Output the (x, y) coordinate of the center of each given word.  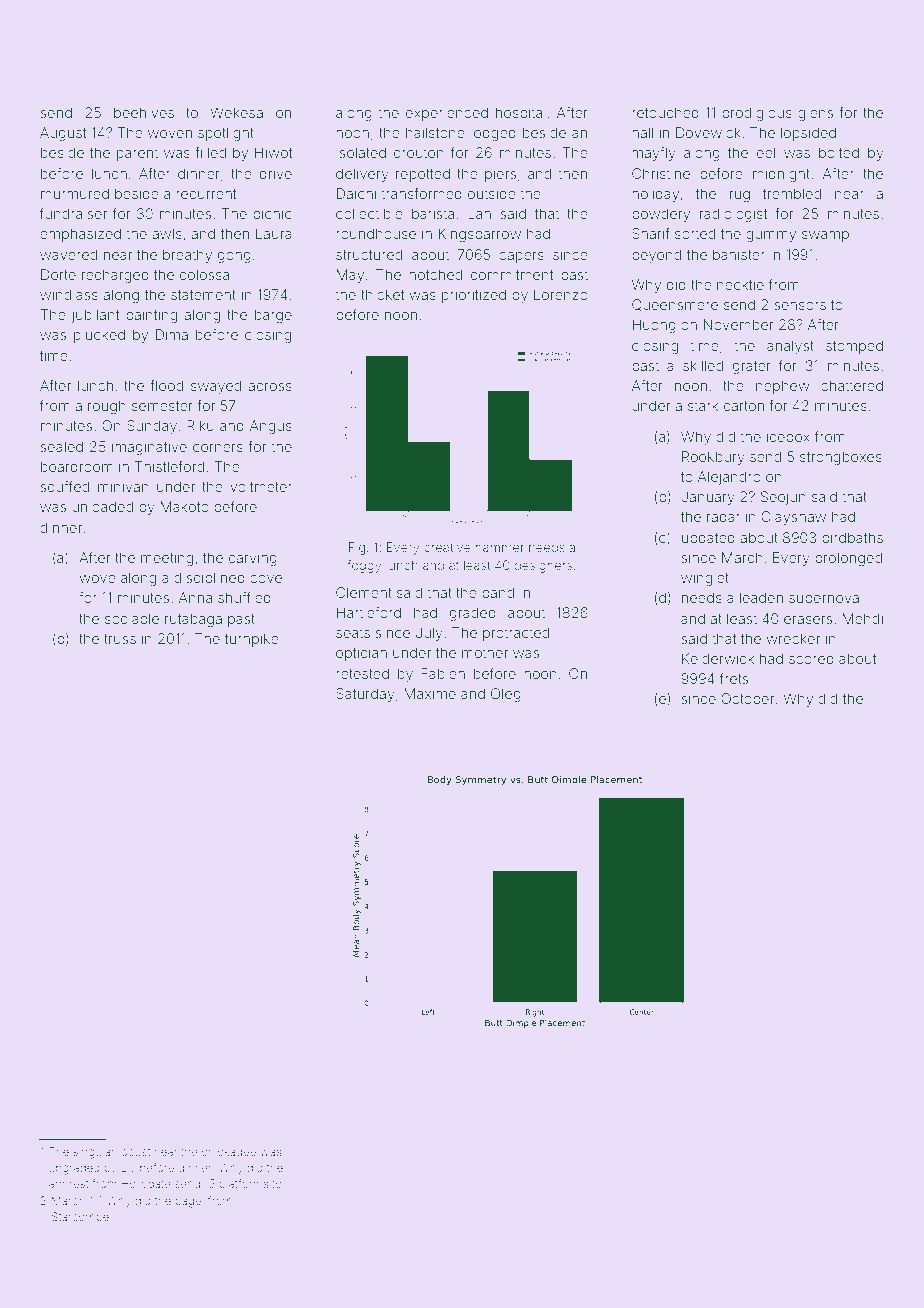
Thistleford (169, 466)
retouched (665, 112)
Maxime (430, 693)
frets (734, 678)
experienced (447, 114)
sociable (132, 618)
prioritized (474, 296)
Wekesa (236, 112)
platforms (244, 1184)
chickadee (229, 1151)
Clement (364, 592)
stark (703, 405)
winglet (705, 579)
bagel (189, 1202)
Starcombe (80, 1216)
